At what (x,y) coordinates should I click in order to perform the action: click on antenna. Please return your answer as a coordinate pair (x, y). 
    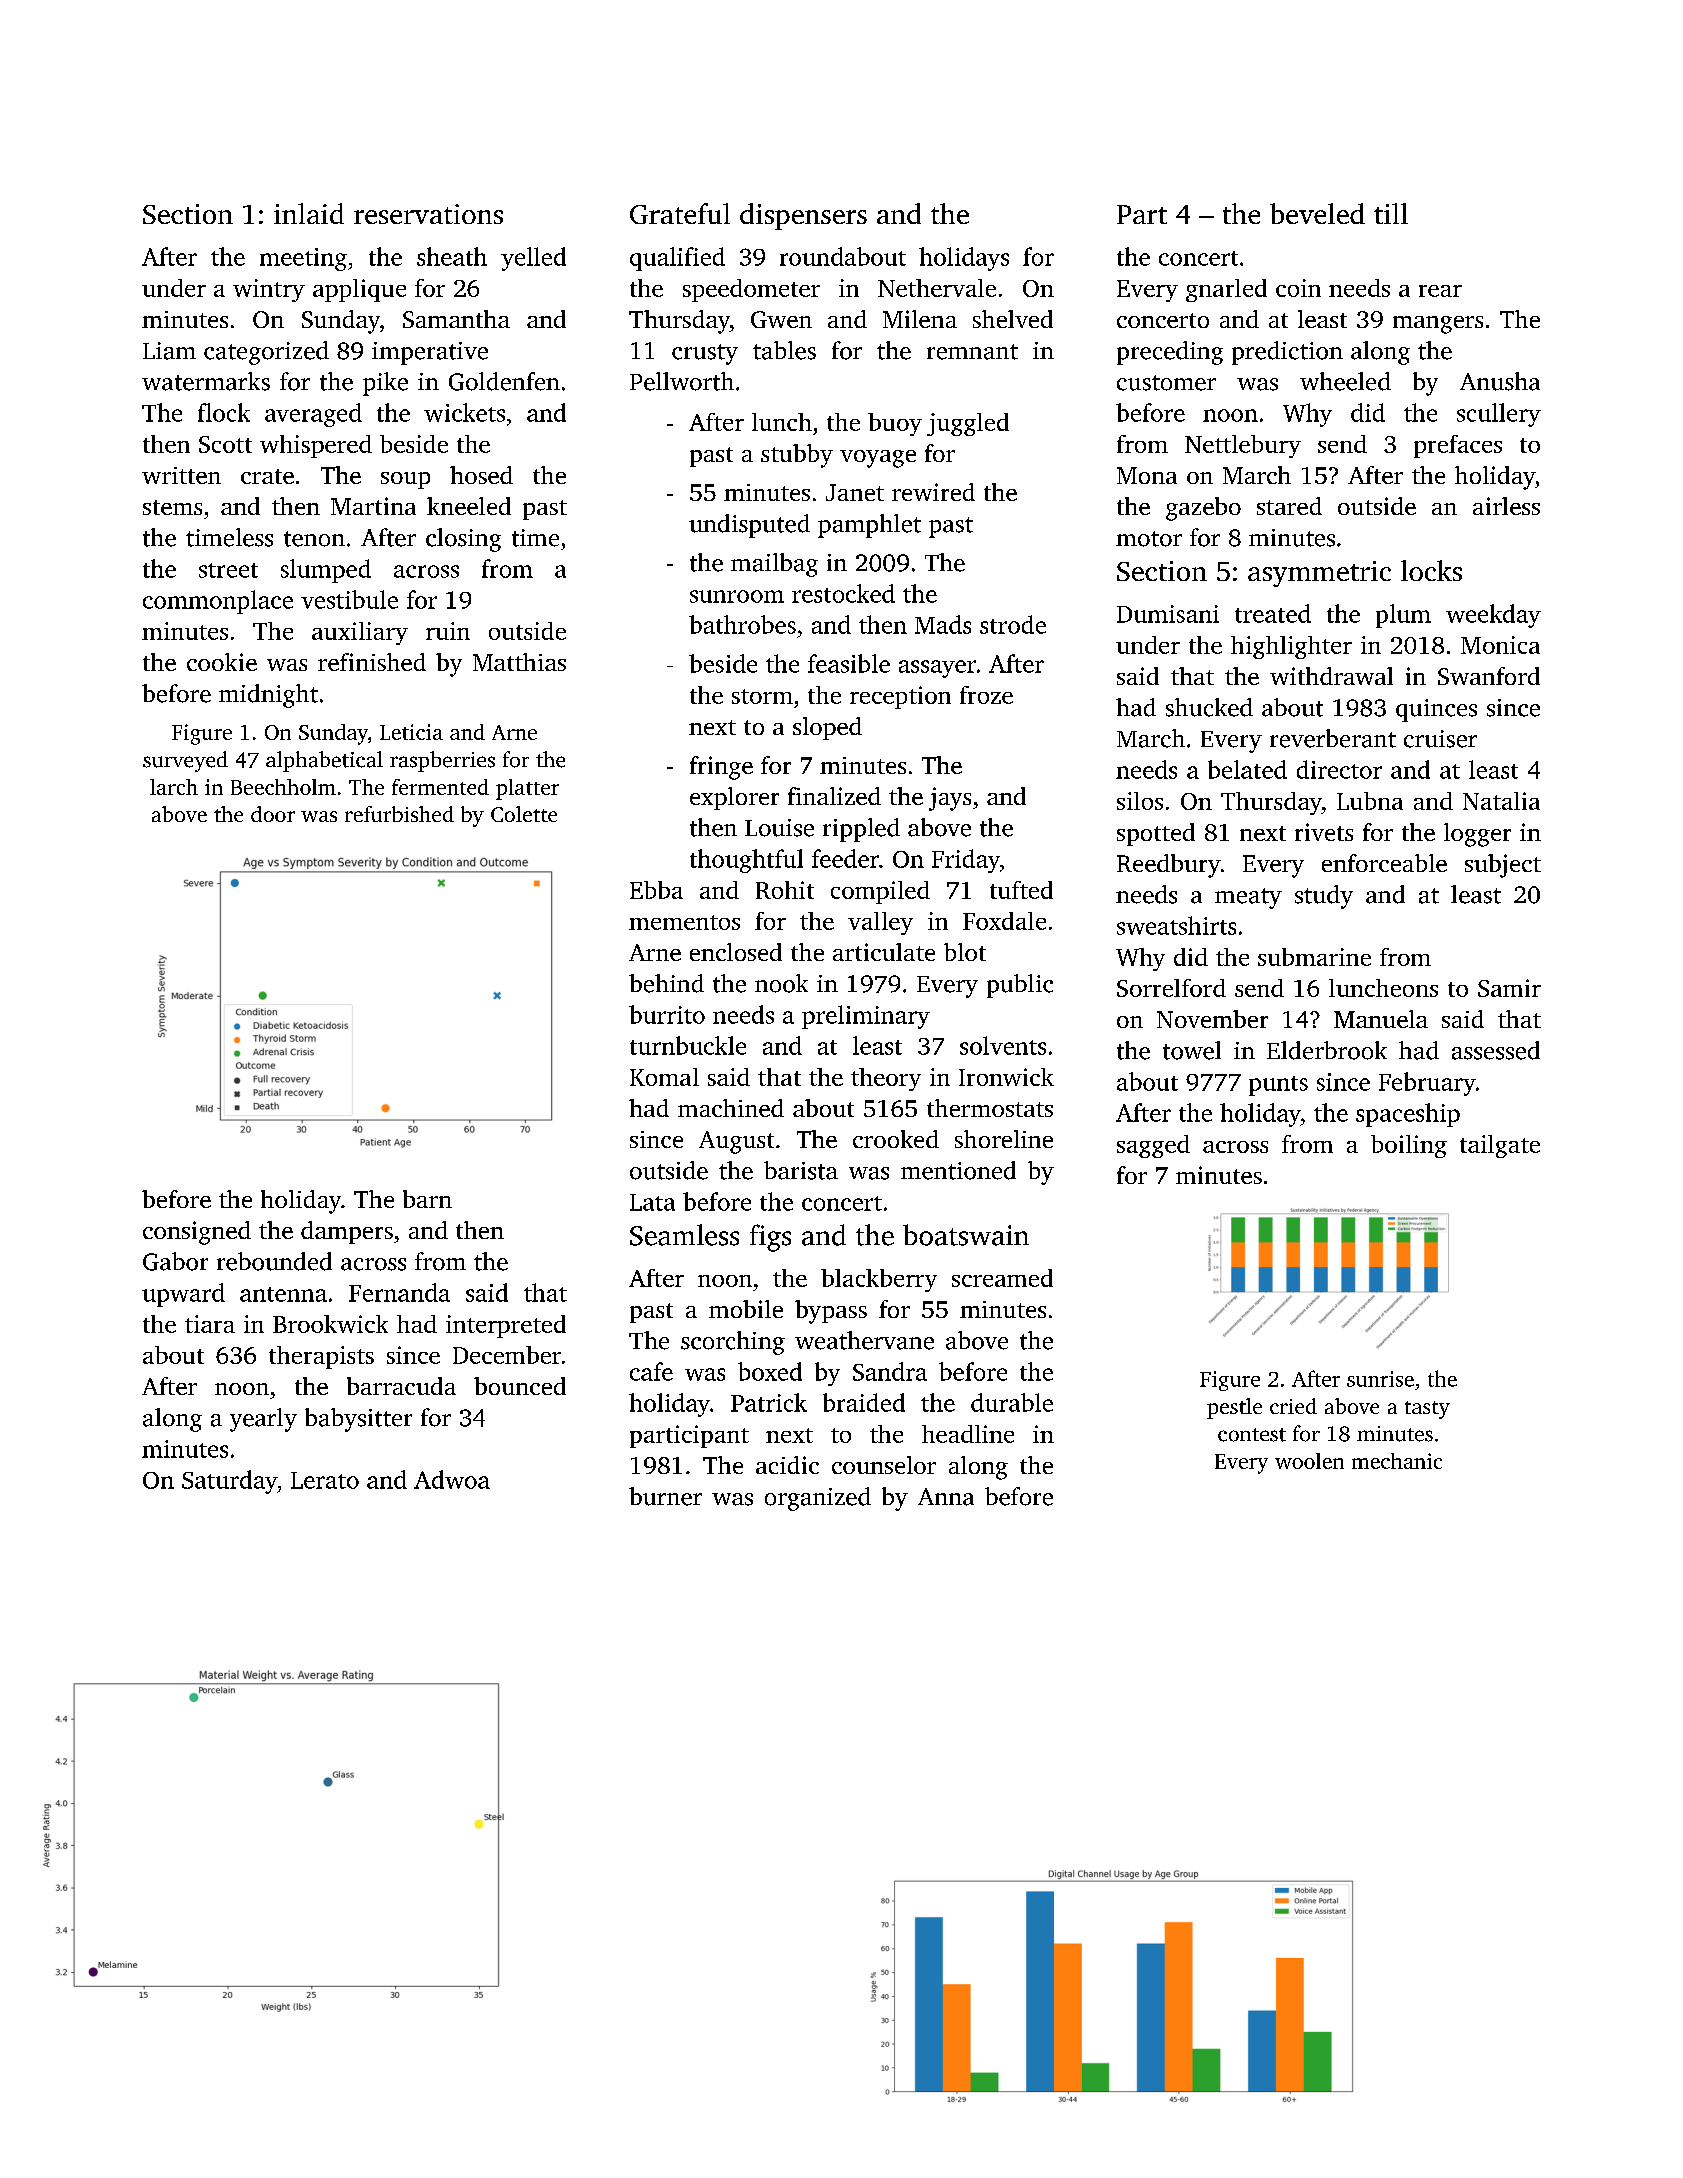
    Looking at the image, I should click on (283, 1294).
